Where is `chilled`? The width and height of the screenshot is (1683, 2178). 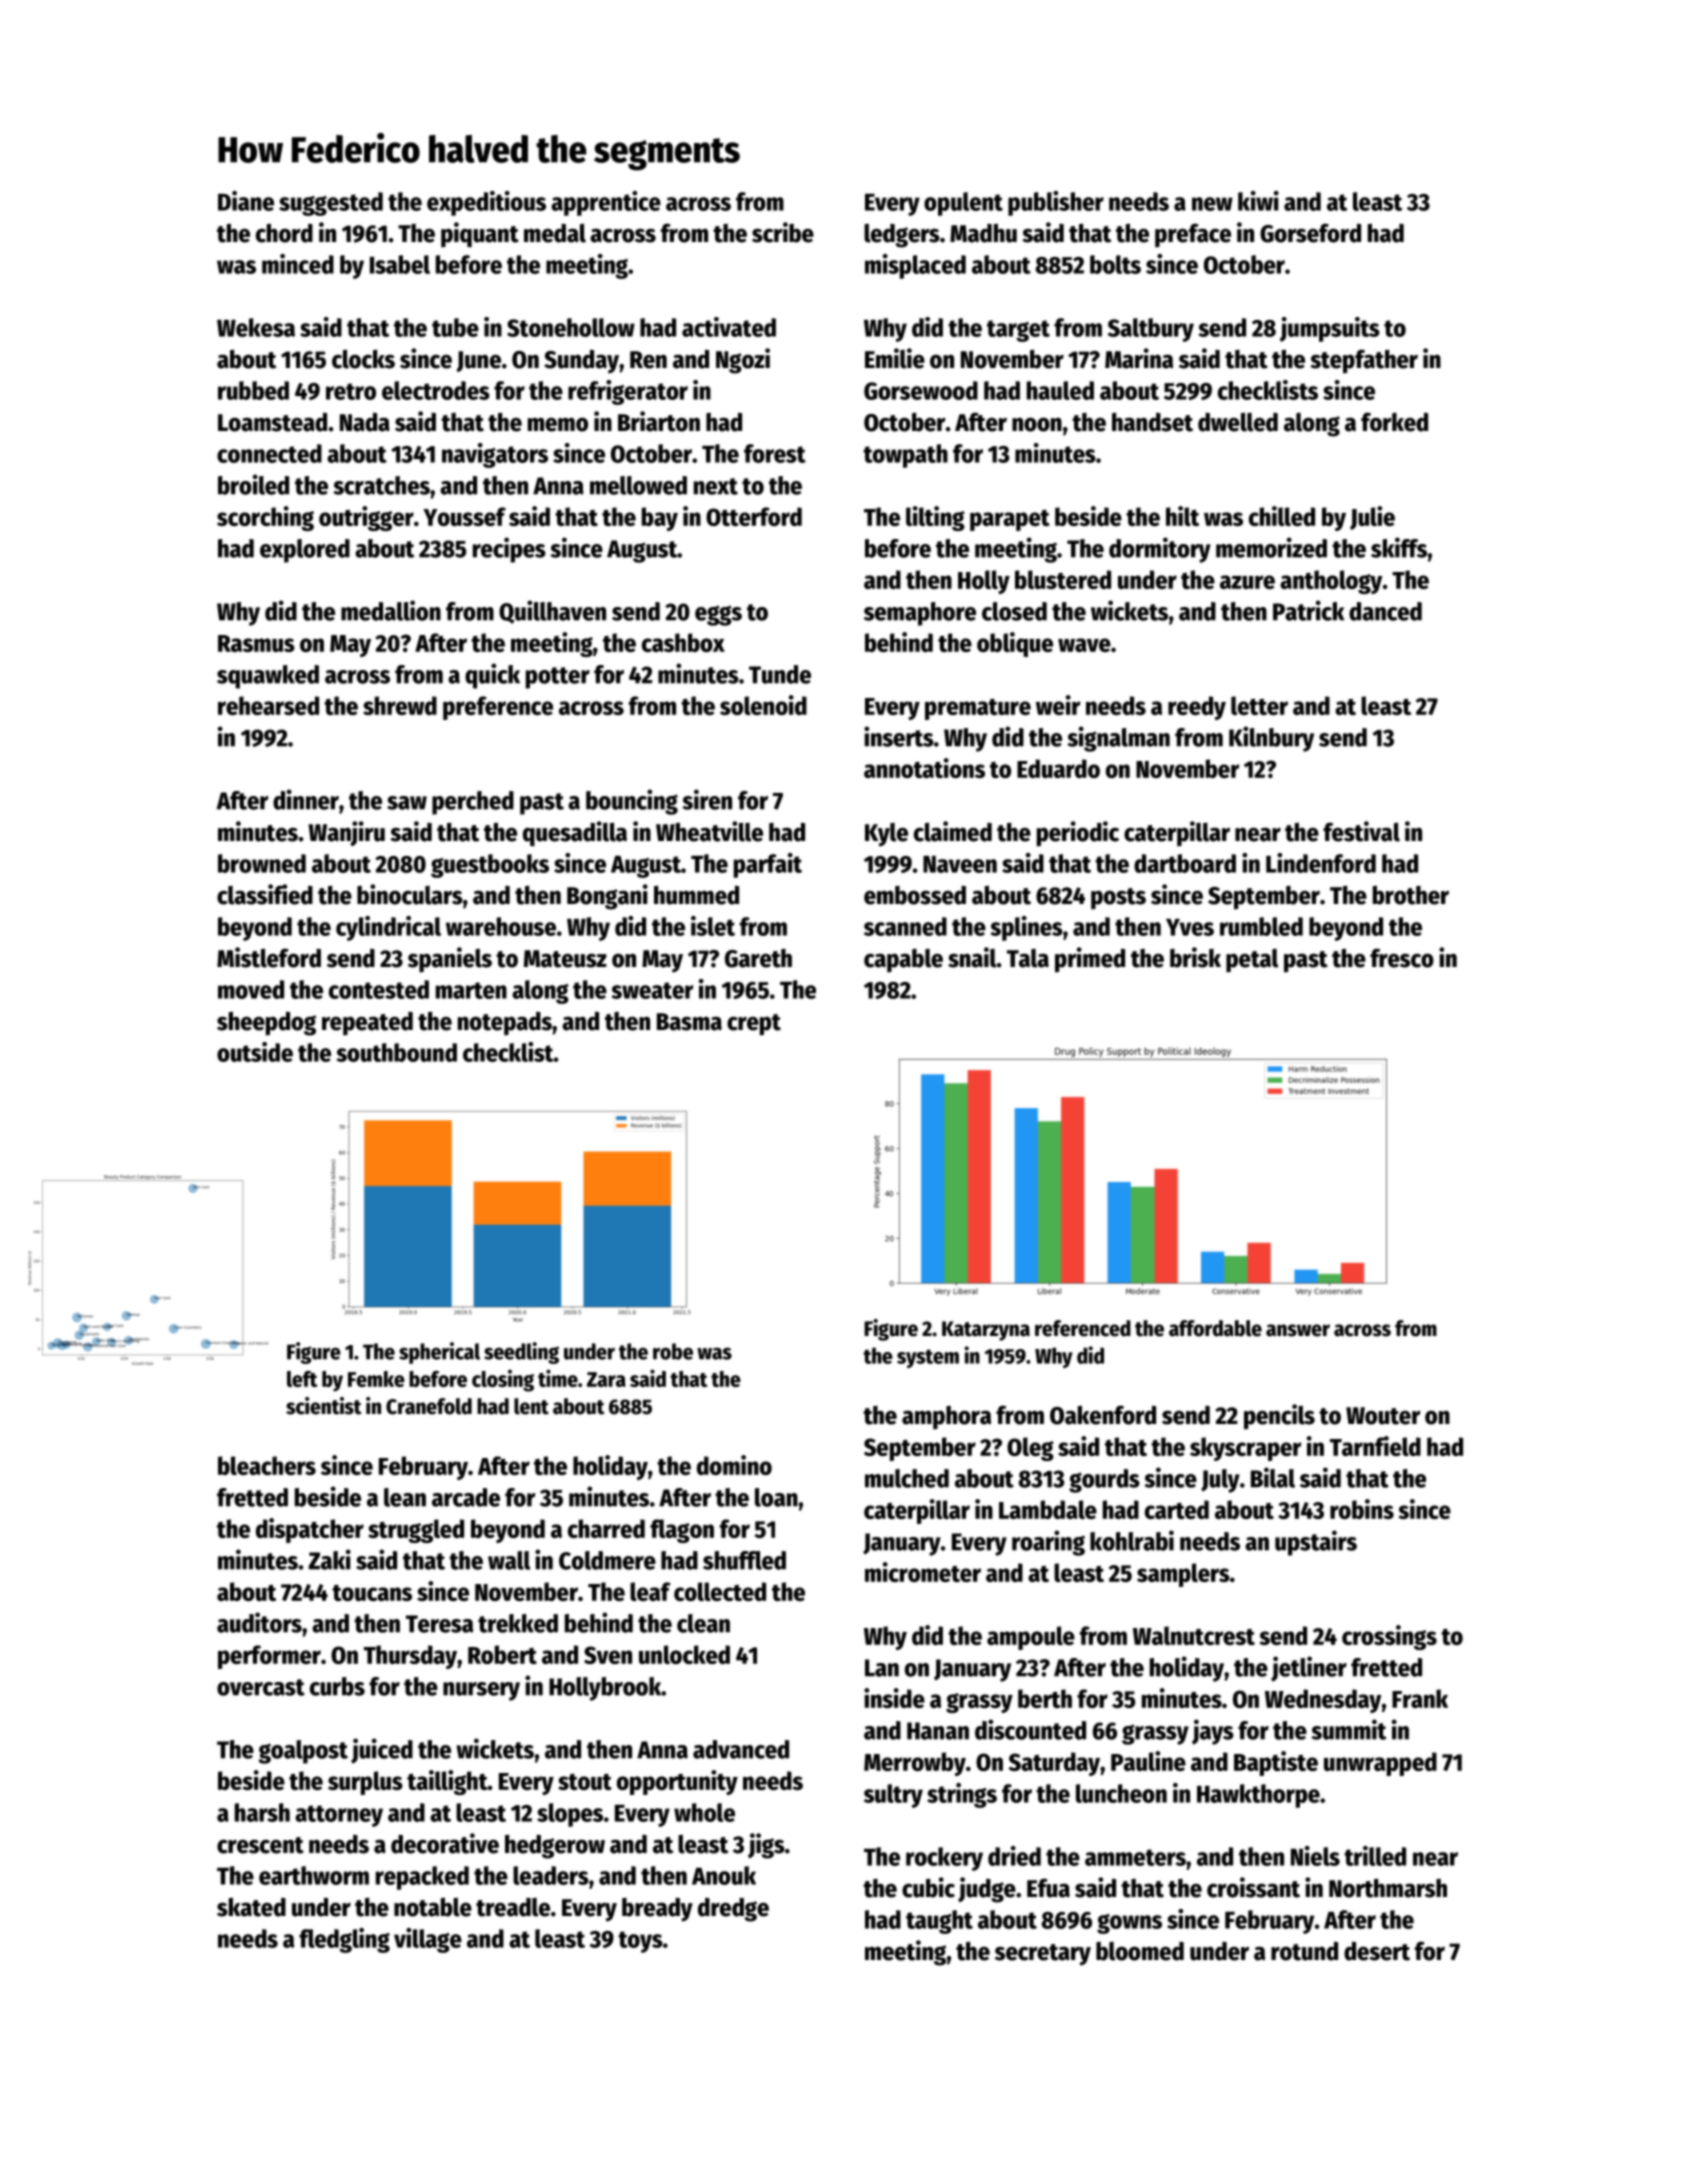
chilled is located at coordinates (1282, 516).
